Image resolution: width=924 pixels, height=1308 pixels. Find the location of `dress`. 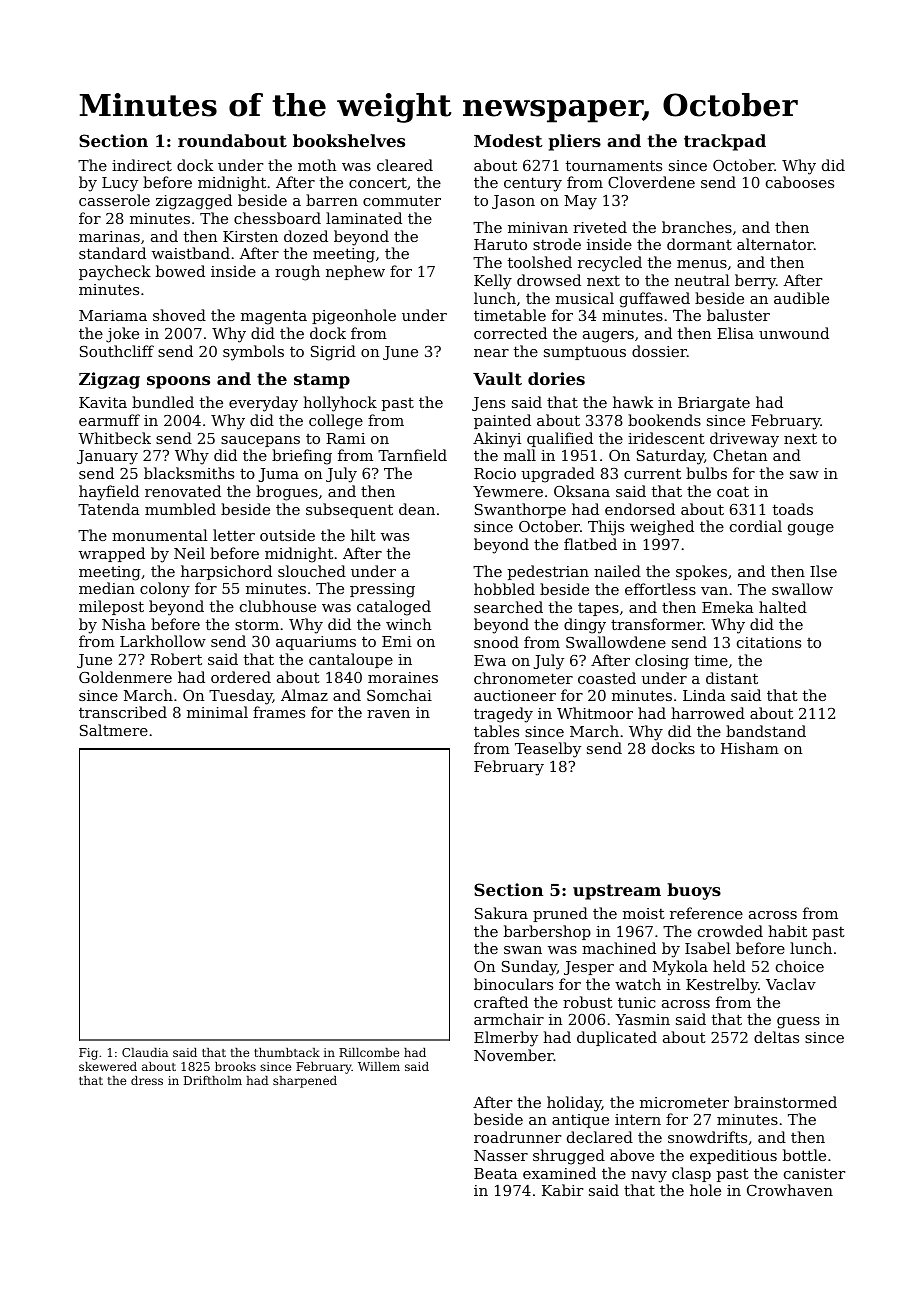

dress is located at coordinates (147, 1080).
